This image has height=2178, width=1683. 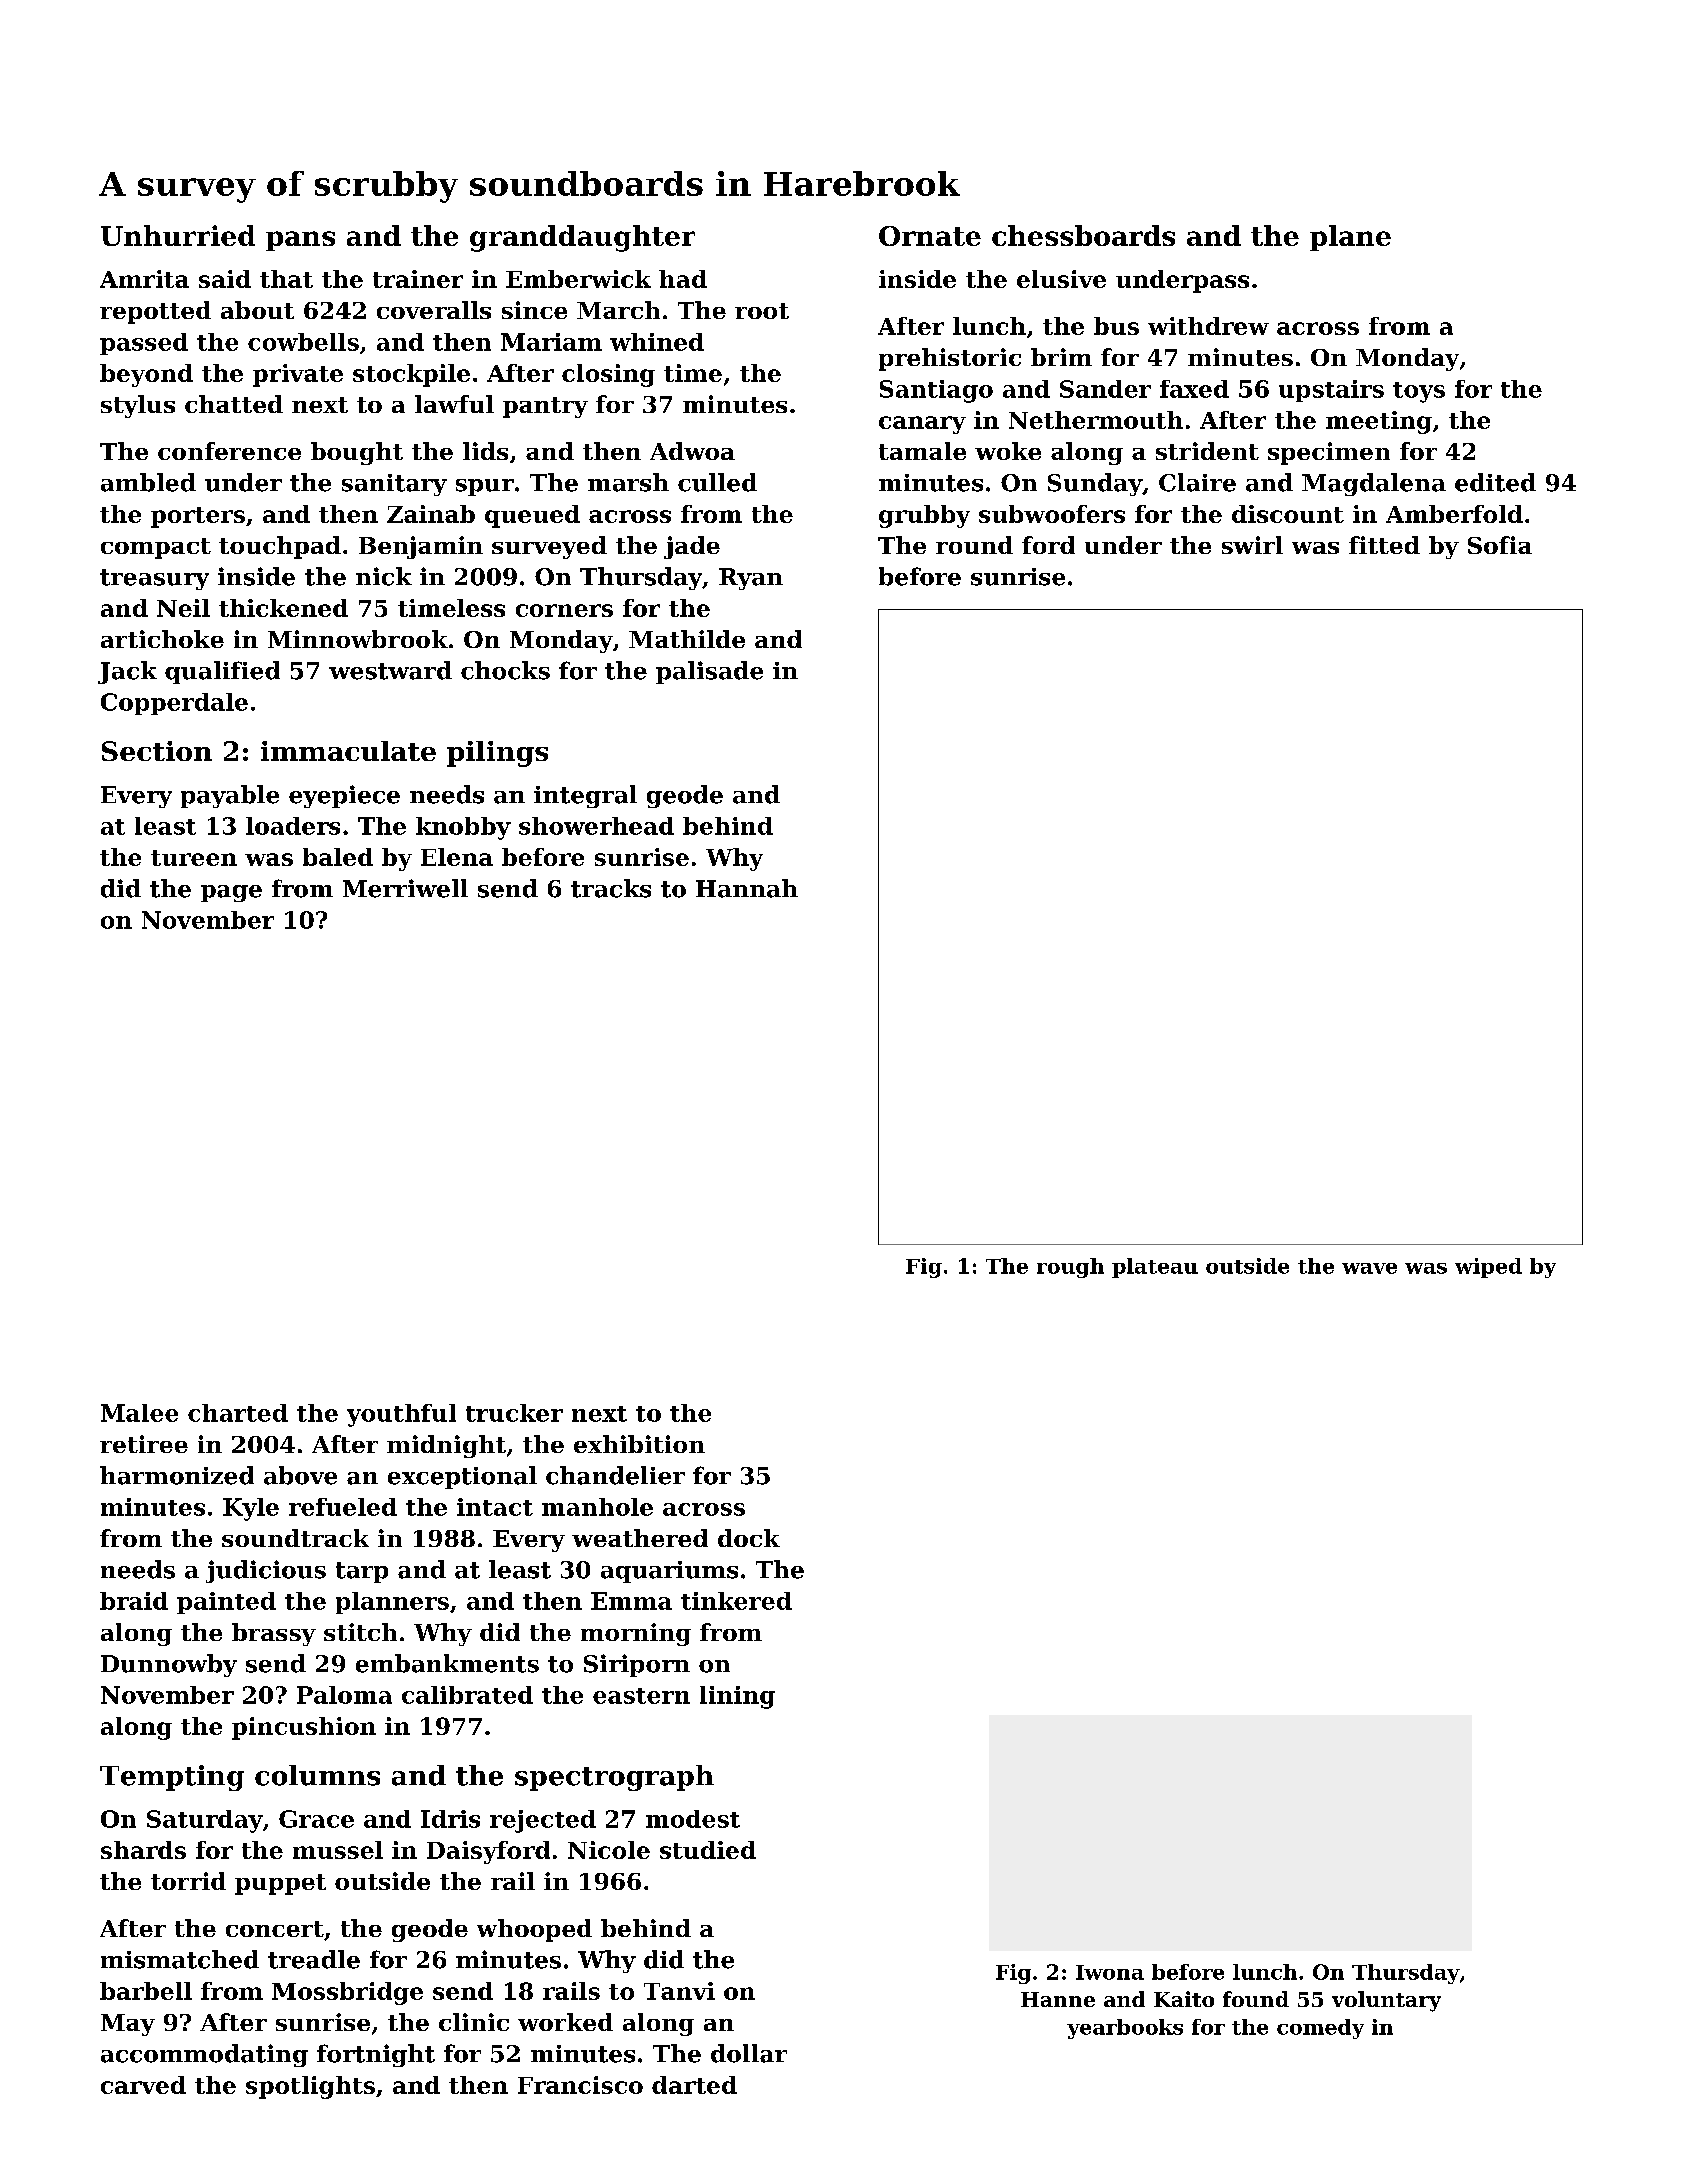 I want to click on wave, so click(x=1369, y=1268).
